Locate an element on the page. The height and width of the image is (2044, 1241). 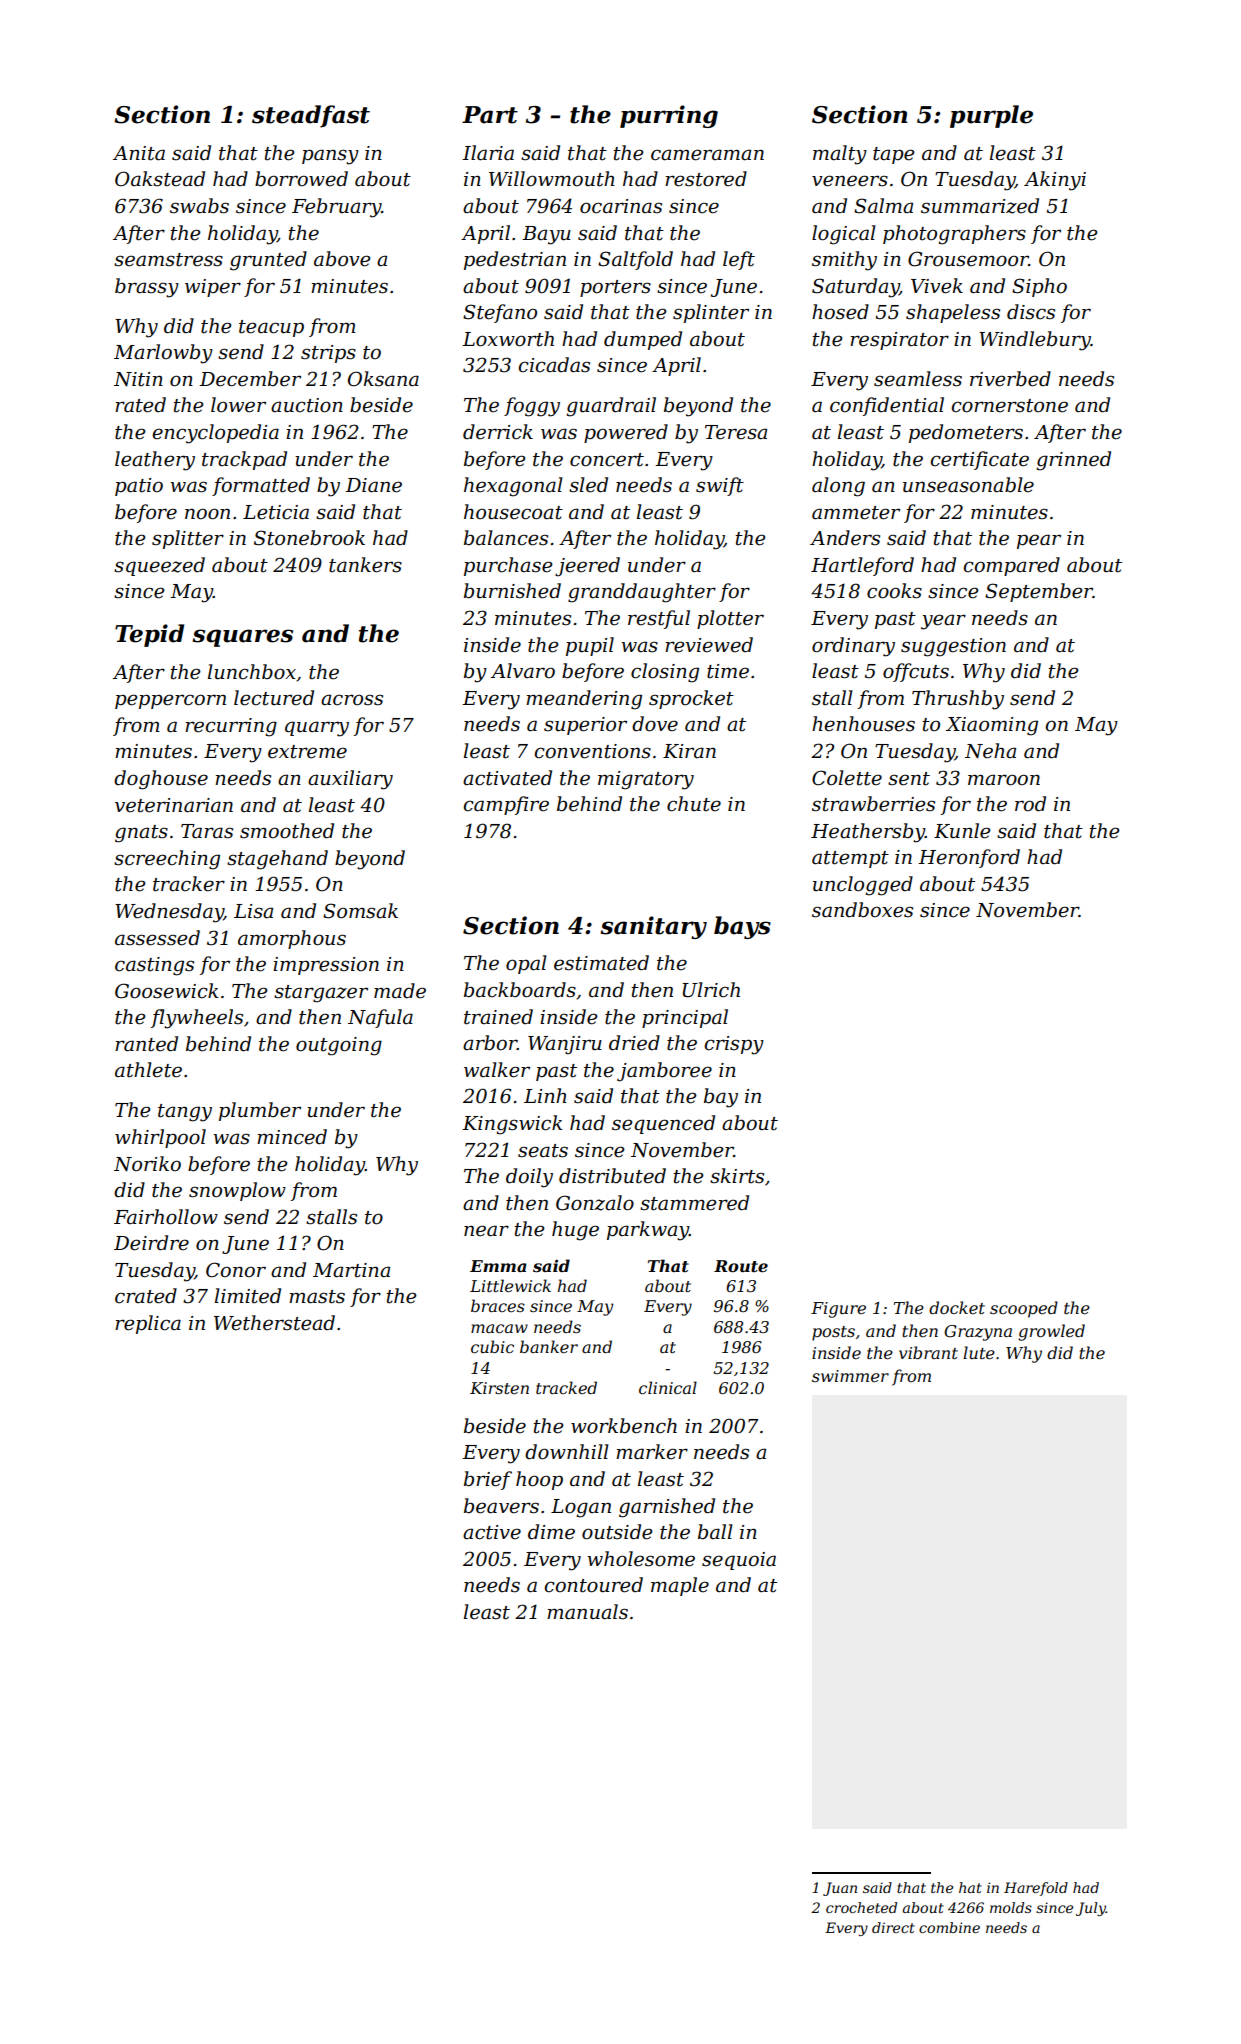
replica is located at coordinates (148, 1324).
